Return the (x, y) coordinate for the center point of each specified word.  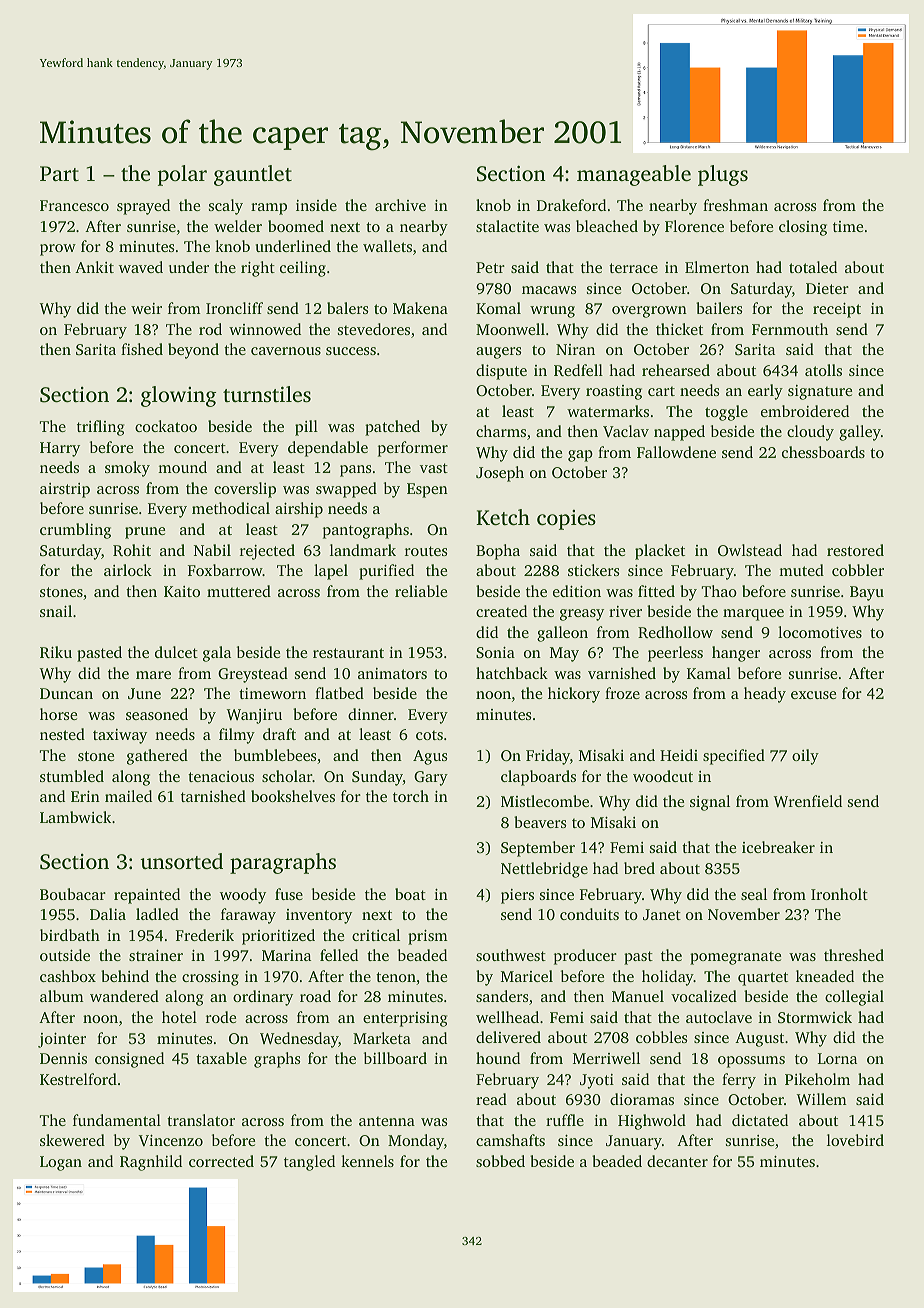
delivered (508, 1037)
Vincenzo (171, 1140)
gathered (157, 757)
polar (182, 175)
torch (411, 796)
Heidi (679, 755)
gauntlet (253, 175)
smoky (127, 469)
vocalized (704, 996)
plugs (723, 175)
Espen (427, 490)
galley (860, 433)
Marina (286, 955)
